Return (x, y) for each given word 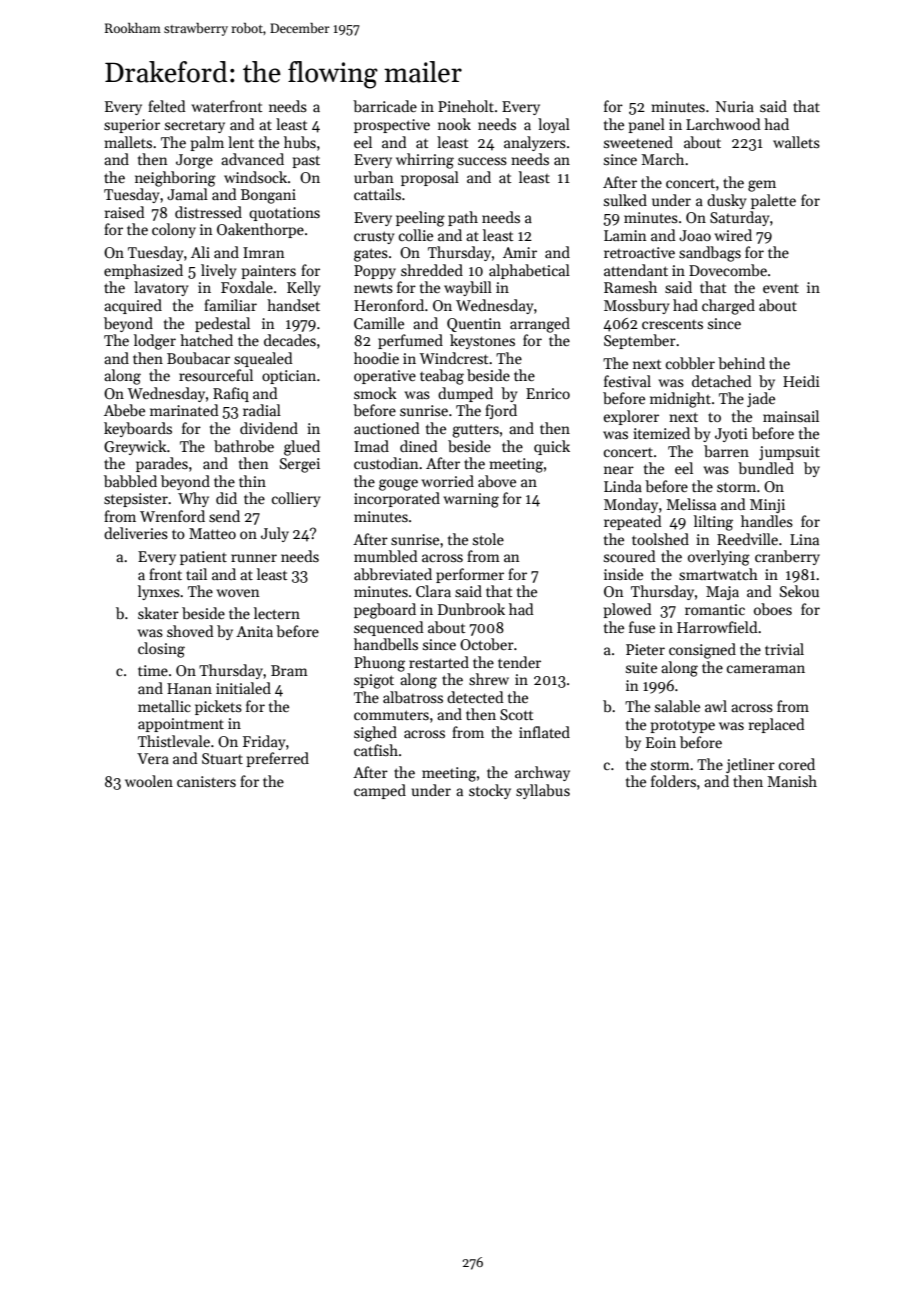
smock (375, 393)
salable (677, 706)
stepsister (136, 500)
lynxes (159, 592)
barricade (385, 106)
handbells (386, 644)
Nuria (735, 106)
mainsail (791, 416)
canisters (206, 781)
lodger (155, 342)
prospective (392, 126)
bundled (766, 468)
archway (542, 773)
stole (488, 539)
